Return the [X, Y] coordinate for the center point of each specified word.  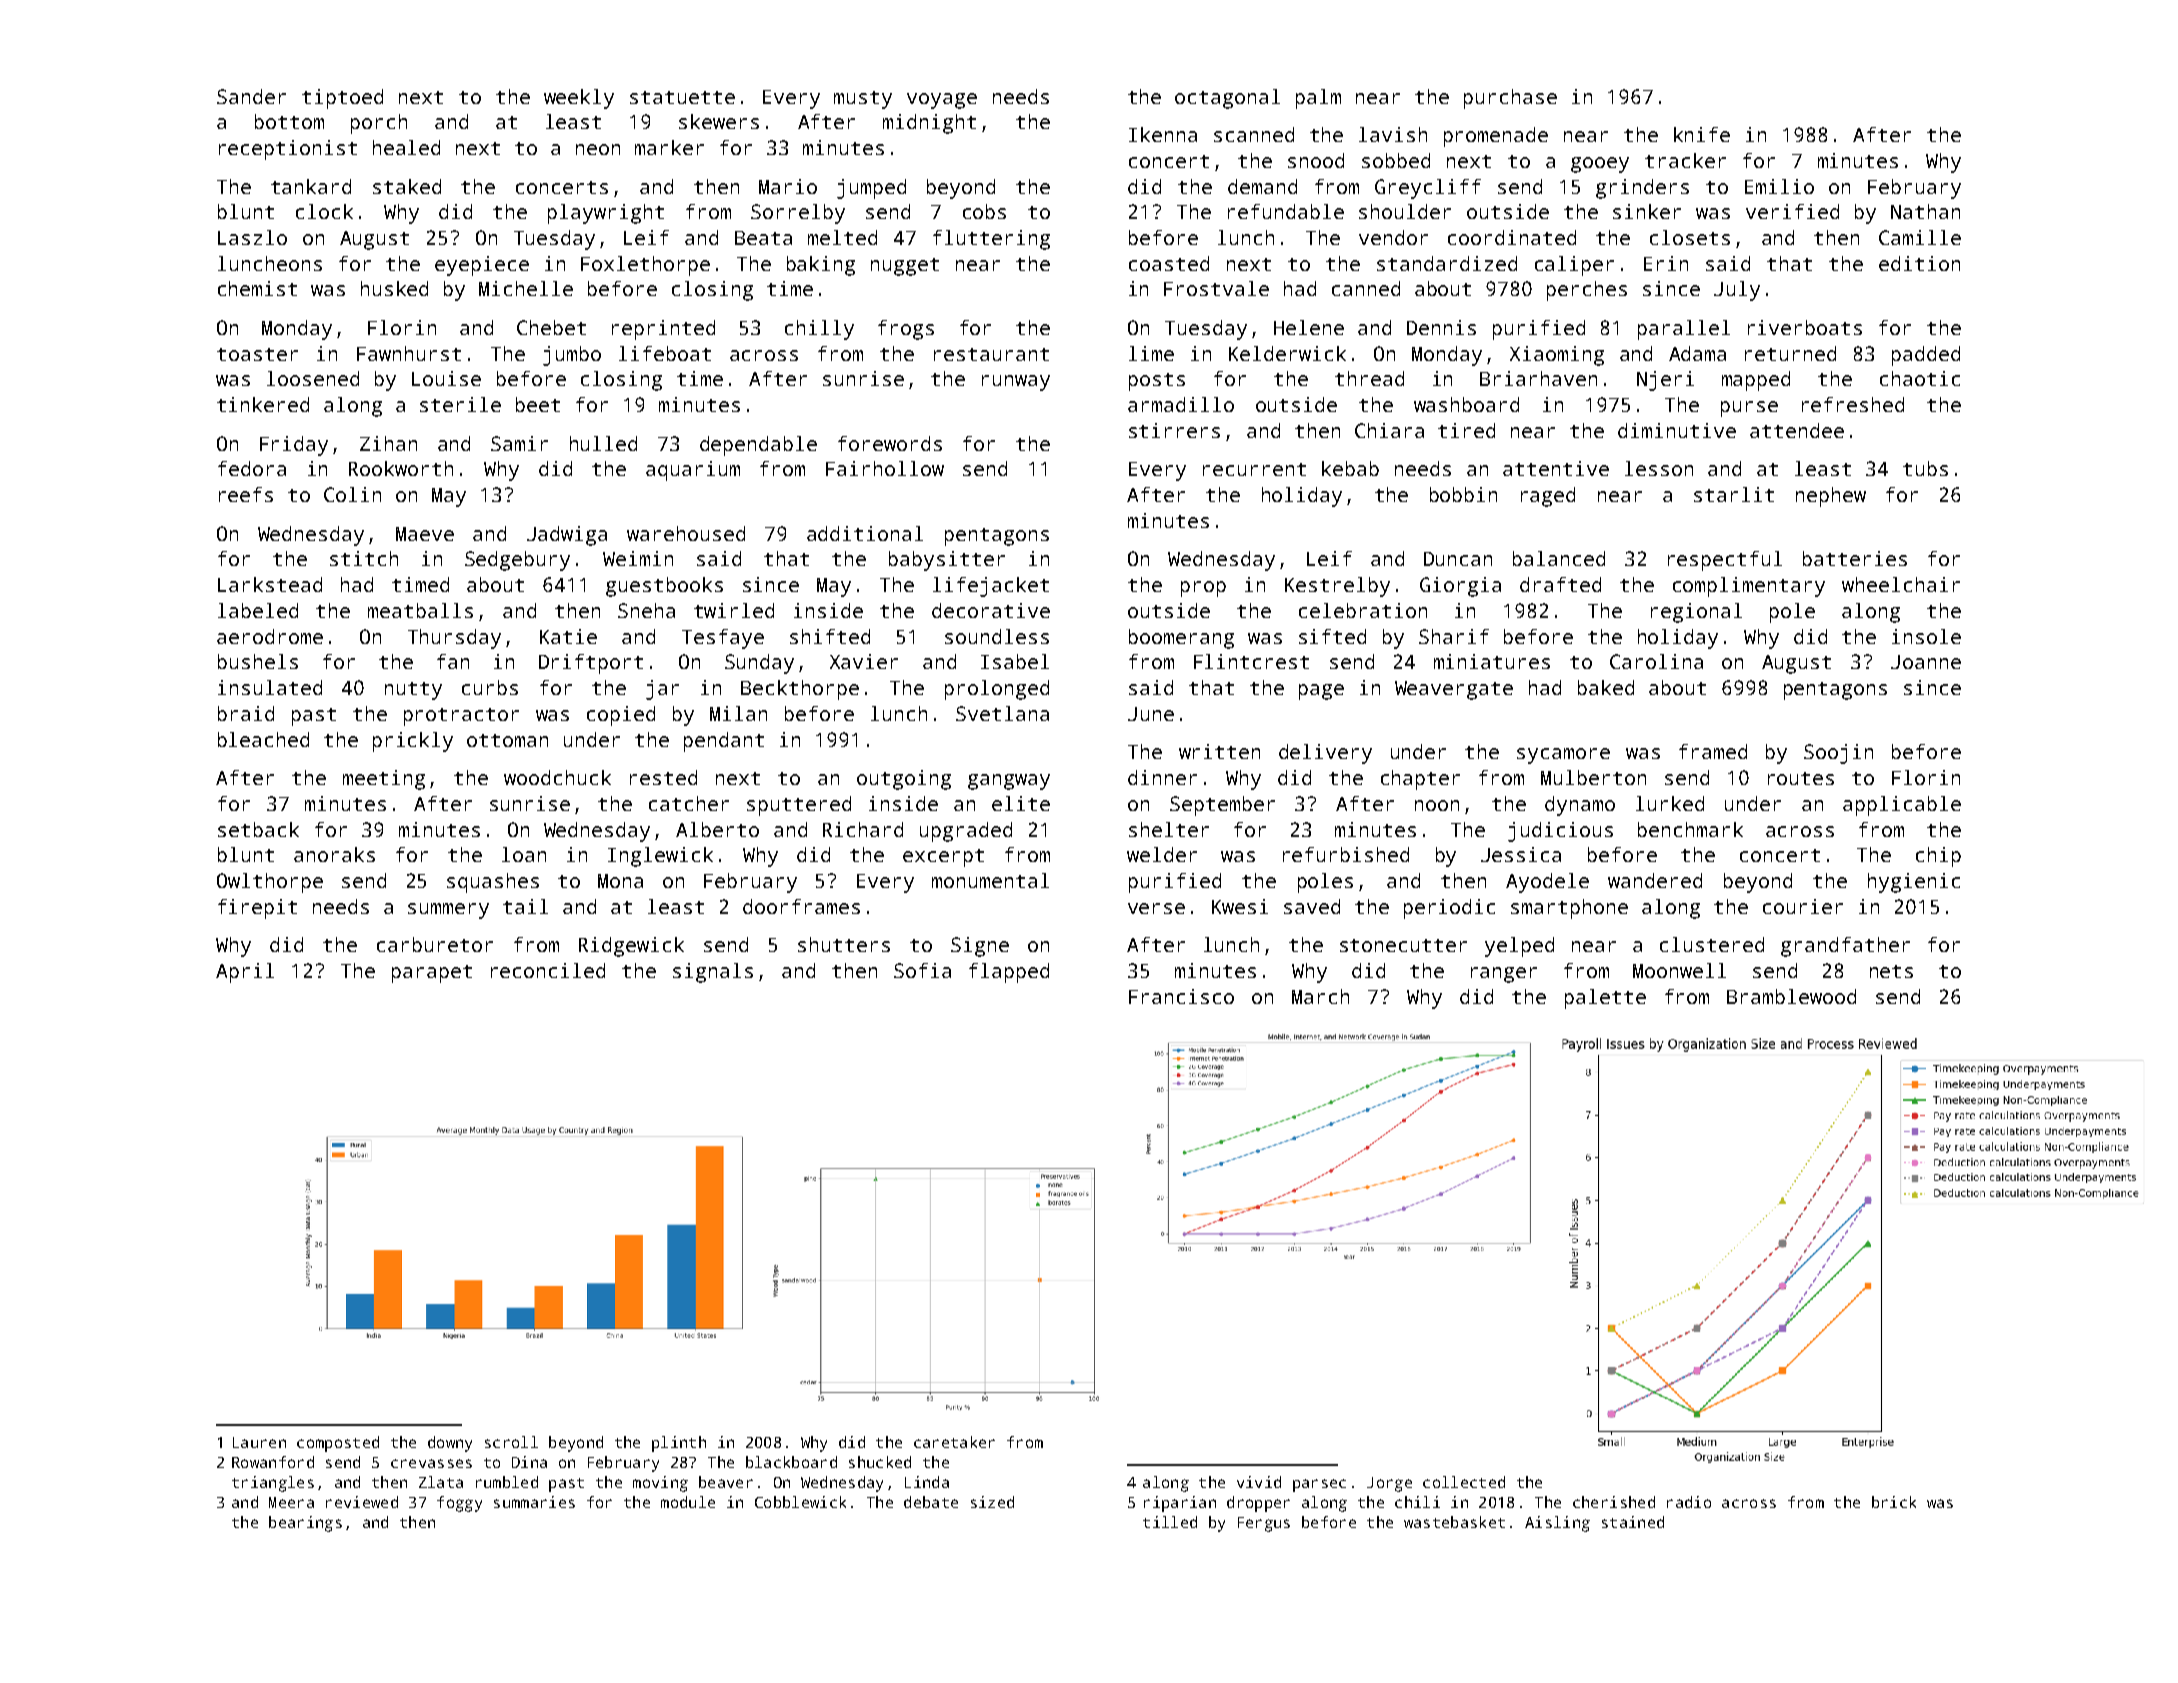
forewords [890, 443]
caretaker [954, 1442]
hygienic [1914, 883]
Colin [352, 494]
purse [1749, 409]
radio [1689, 1502]
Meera [291, 1502]
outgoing [904, 780]
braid [246, 713]
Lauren [259, 1442]
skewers [719, 121]
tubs [1925, 468]
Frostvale [1216, 288]
